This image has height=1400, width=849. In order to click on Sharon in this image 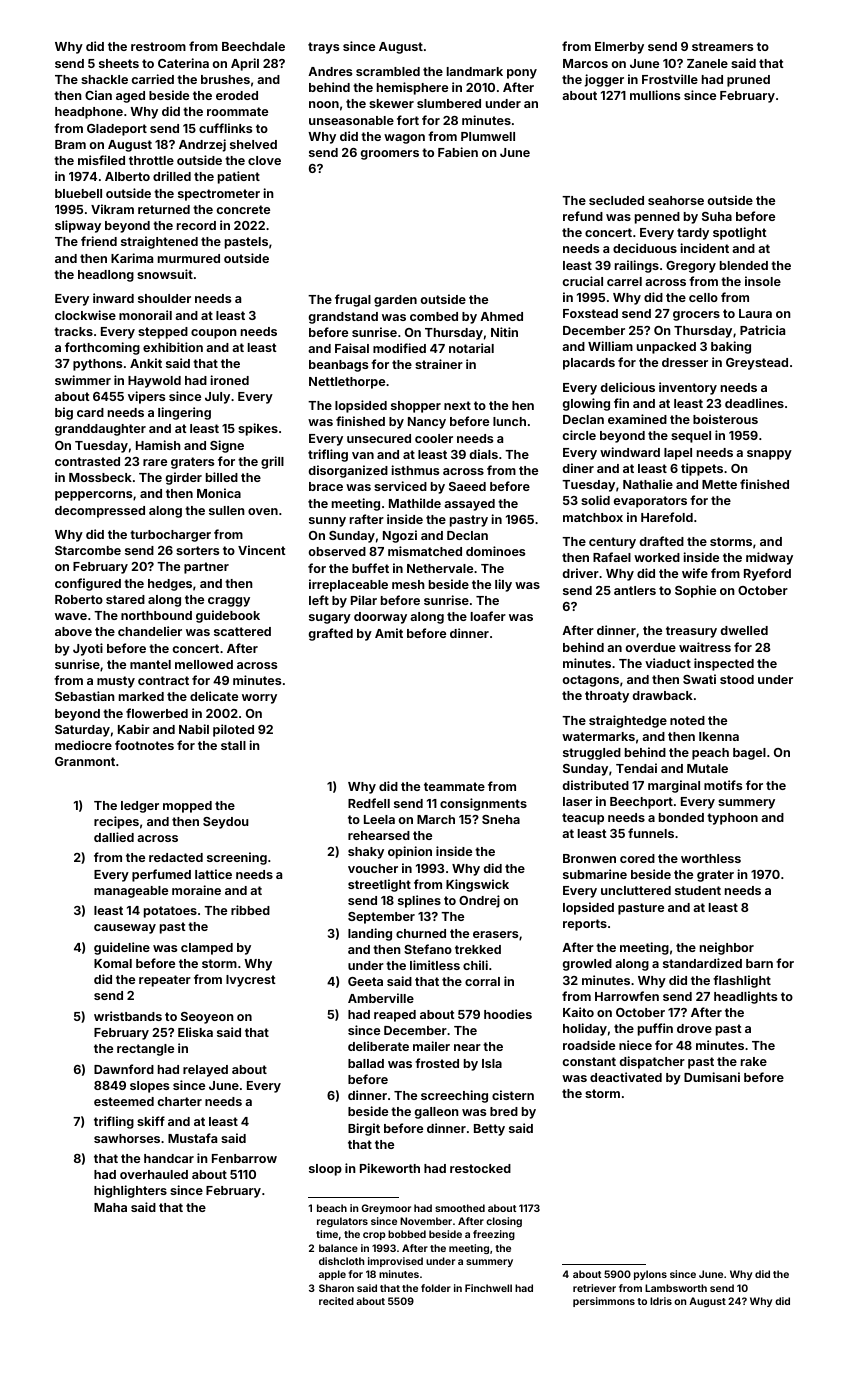, I will do `click(336, 1288)`.
